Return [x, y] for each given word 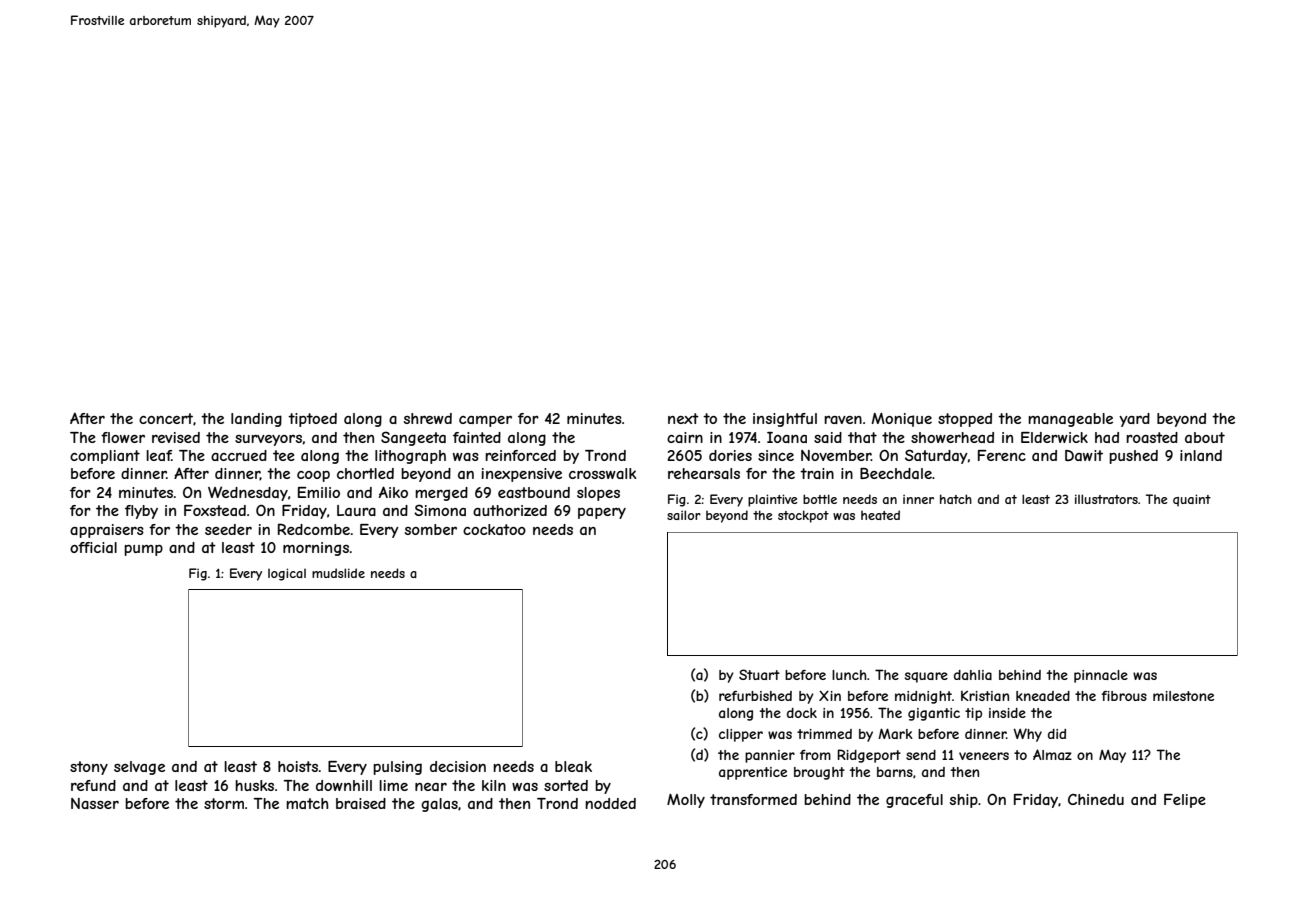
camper [485, 421]
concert [166, 418]
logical [287, 574]
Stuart [759, 674]
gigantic [934, 714]
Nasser [95, 803]
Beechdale [896, 473]
